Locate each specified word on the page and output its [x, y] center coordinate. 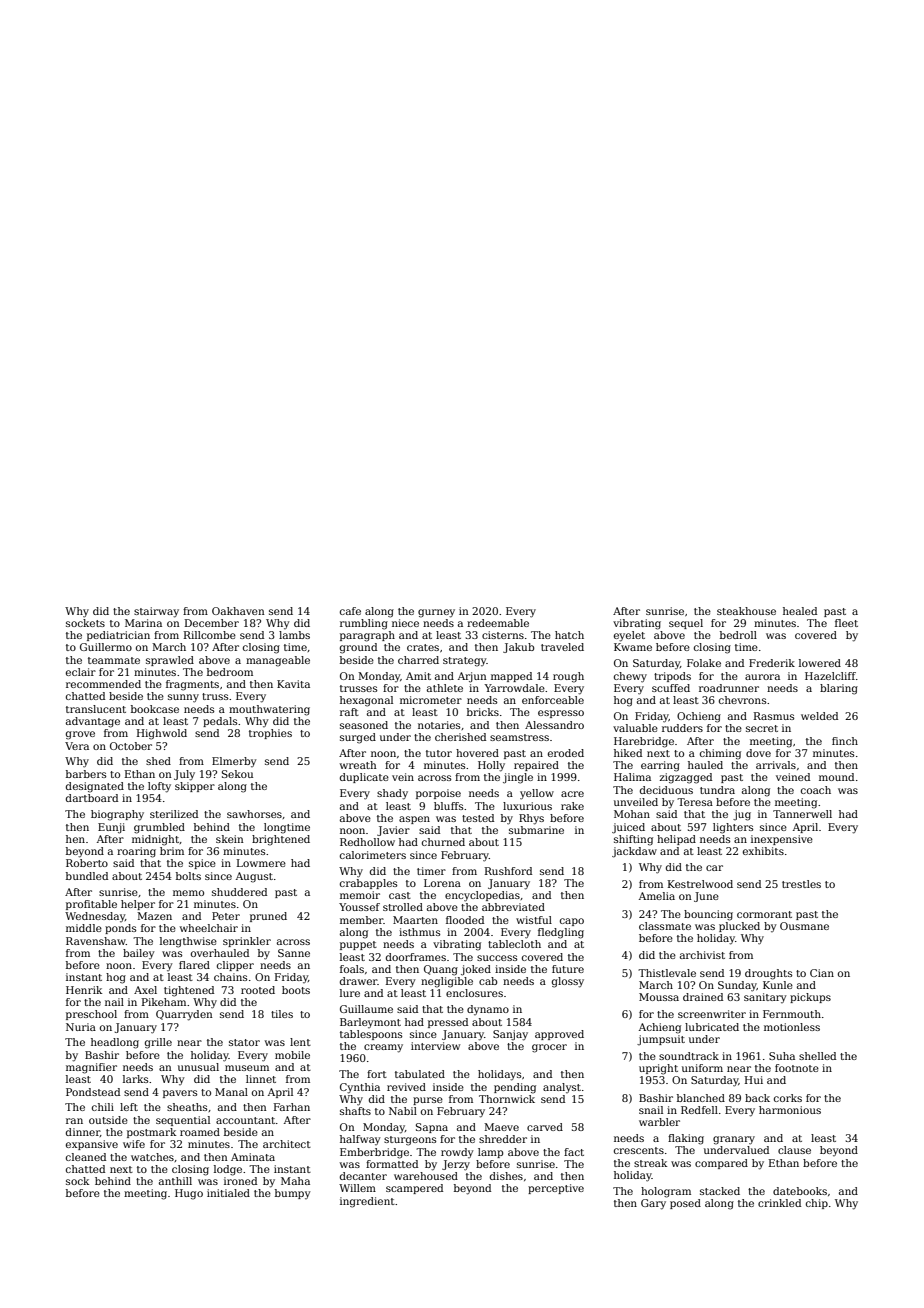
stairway [156, 612]
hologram [666, 1192]
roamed [200, 1132]
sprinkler [247, 942]
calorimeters [373, 855]
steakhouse [746, 611]
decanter [363, 1176]
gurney [436, 613]
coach [816, 790]
